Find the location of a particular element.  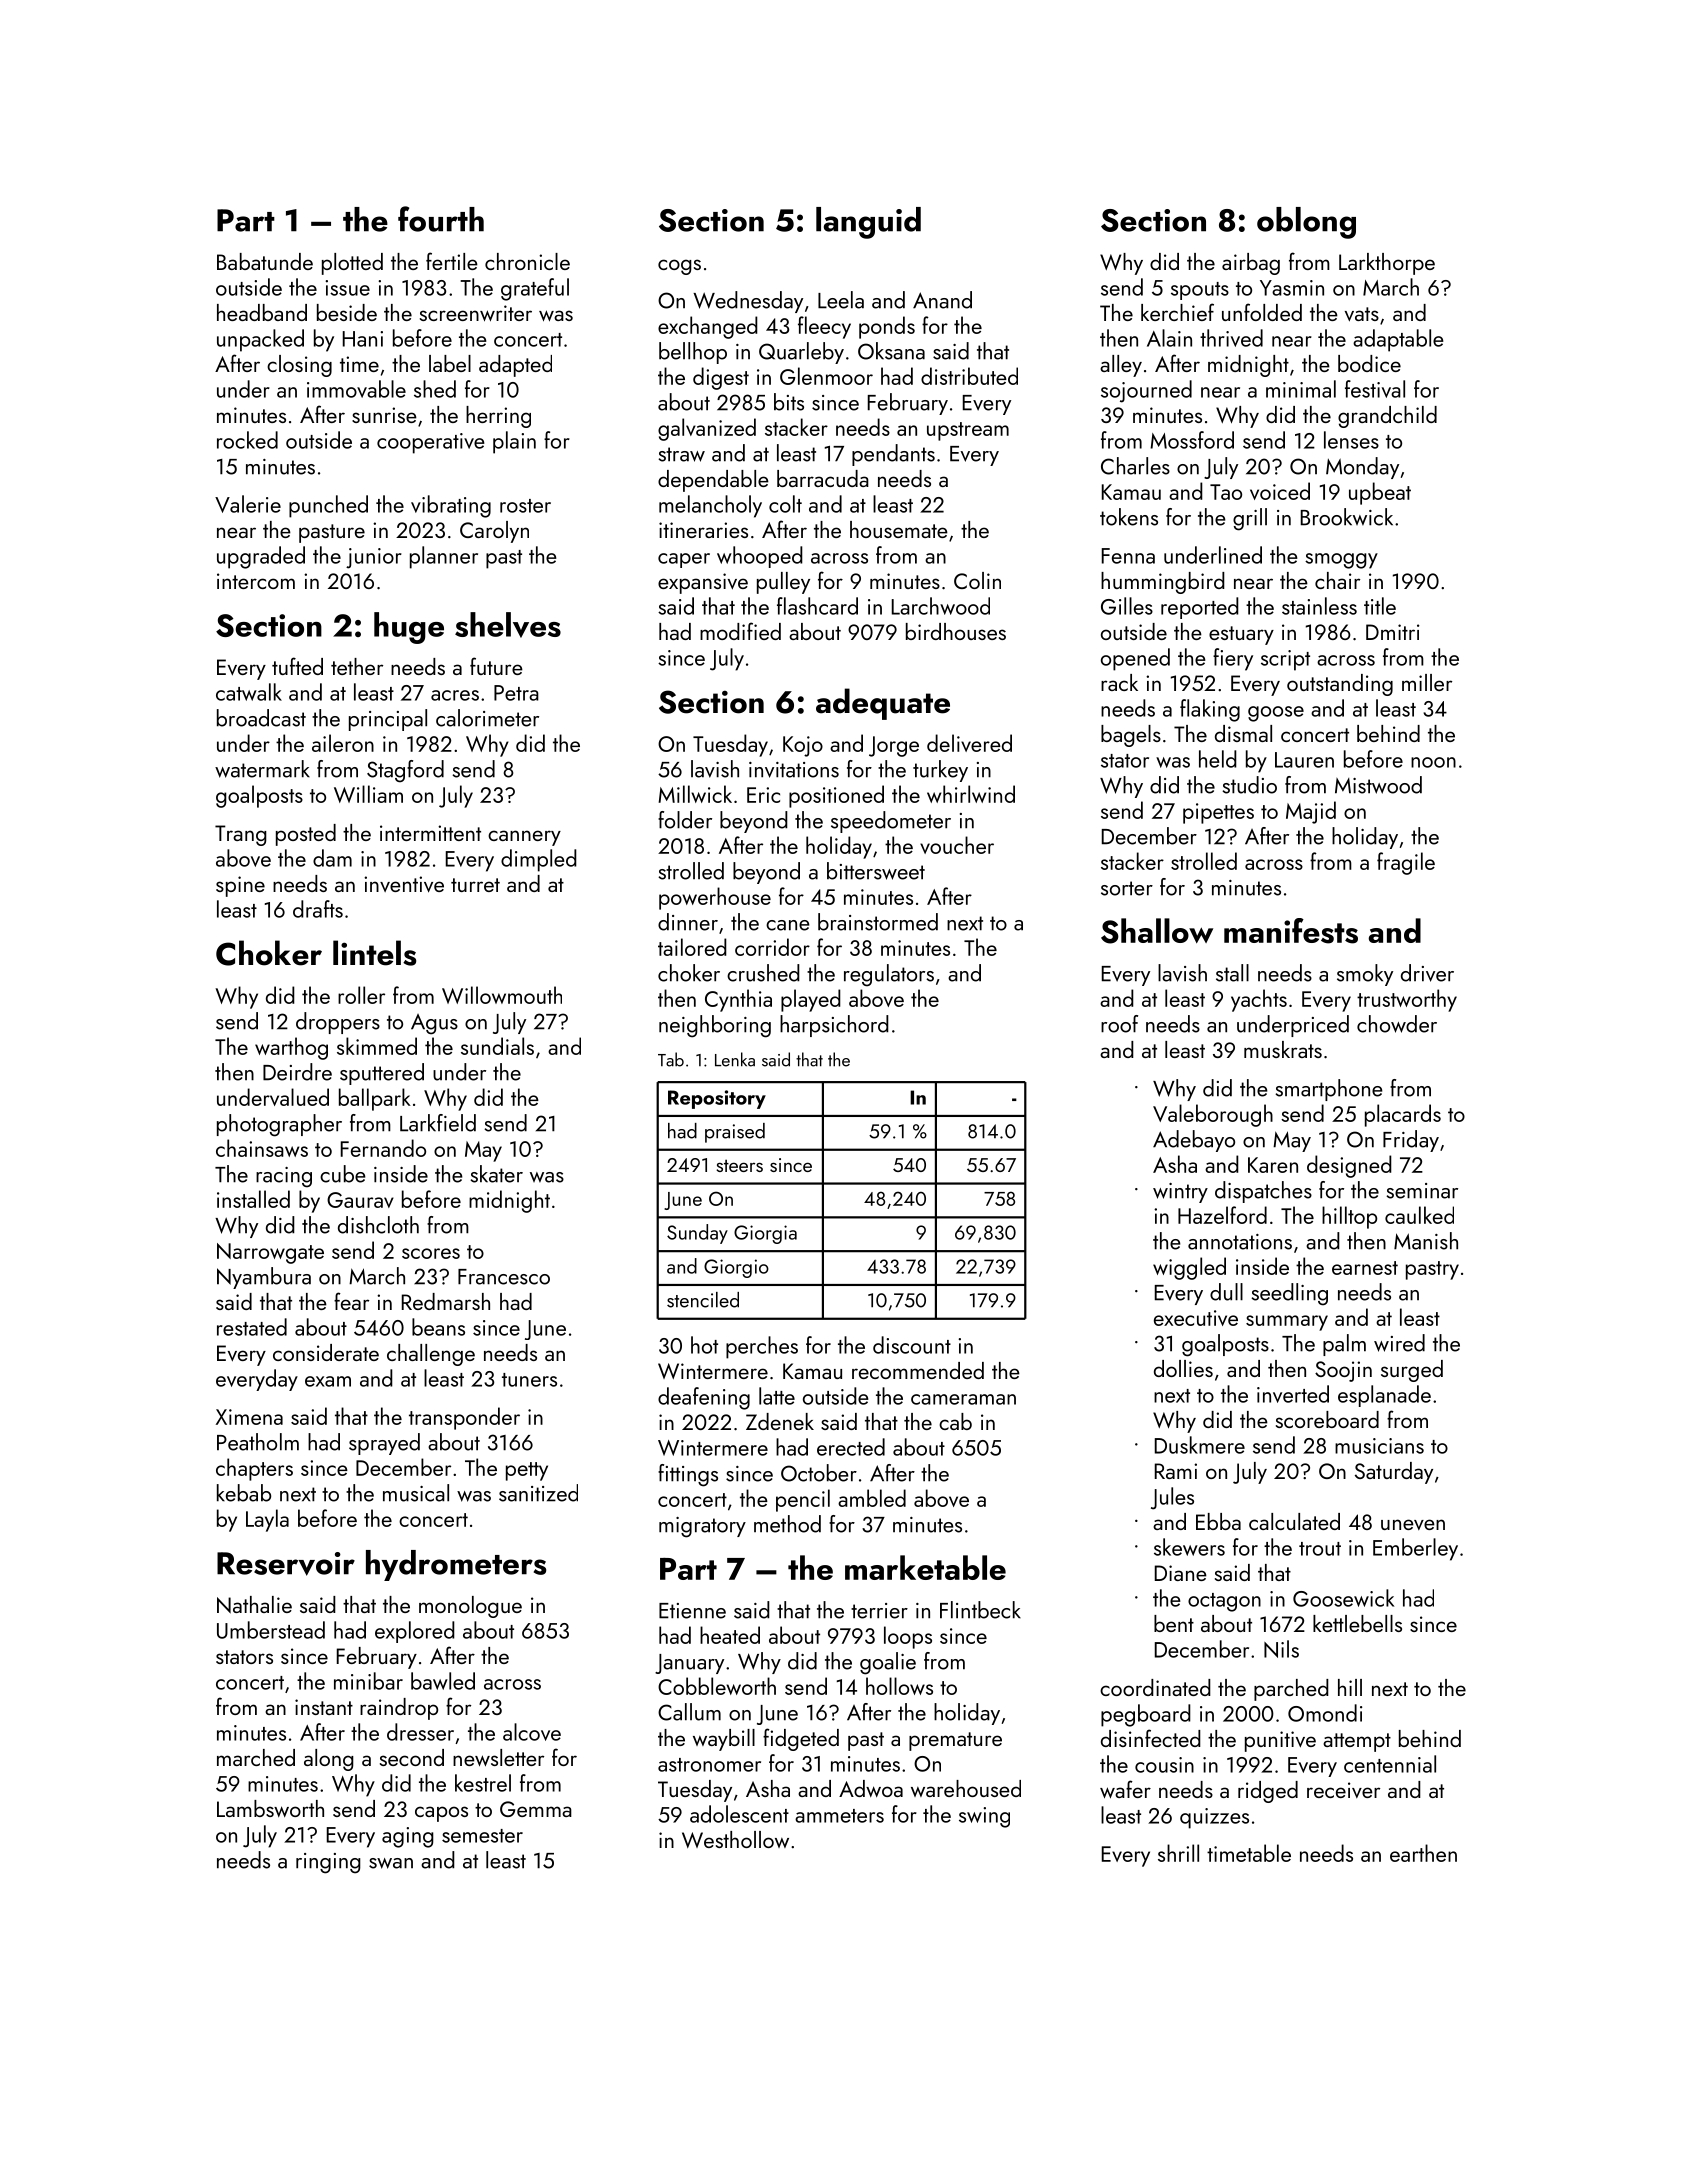

galvanized is located at coordinates (707, 429).
